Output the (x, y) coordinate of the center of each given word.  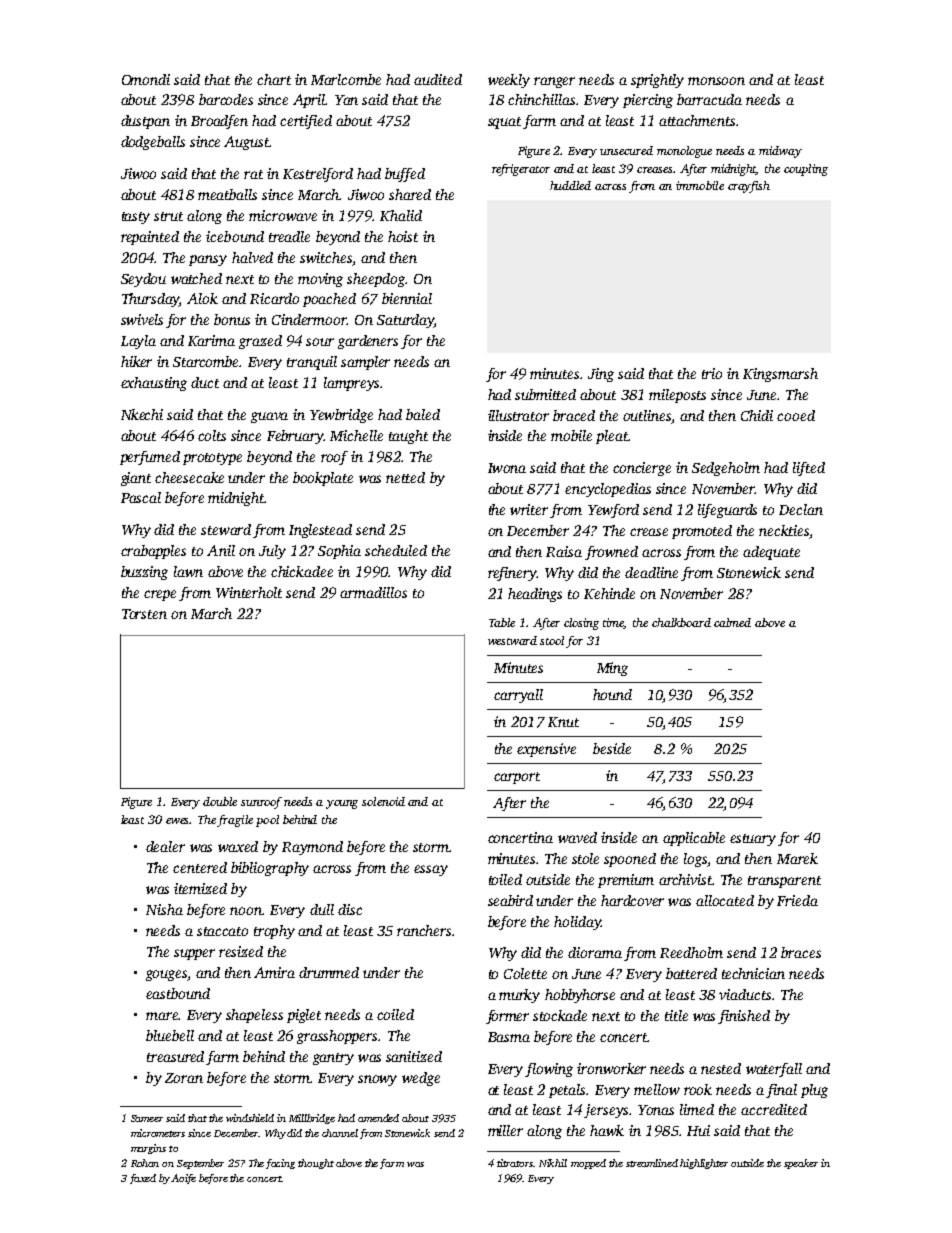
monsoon (716, 81)
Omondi (146, 79)
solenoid (383, 801)
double (220, 801)
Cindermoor (309, 319)
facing (280, 1164)
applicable (694, 839)
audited (438, 79)
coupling (806, 170)
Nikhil (553, 1163)
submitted (545, 394)
